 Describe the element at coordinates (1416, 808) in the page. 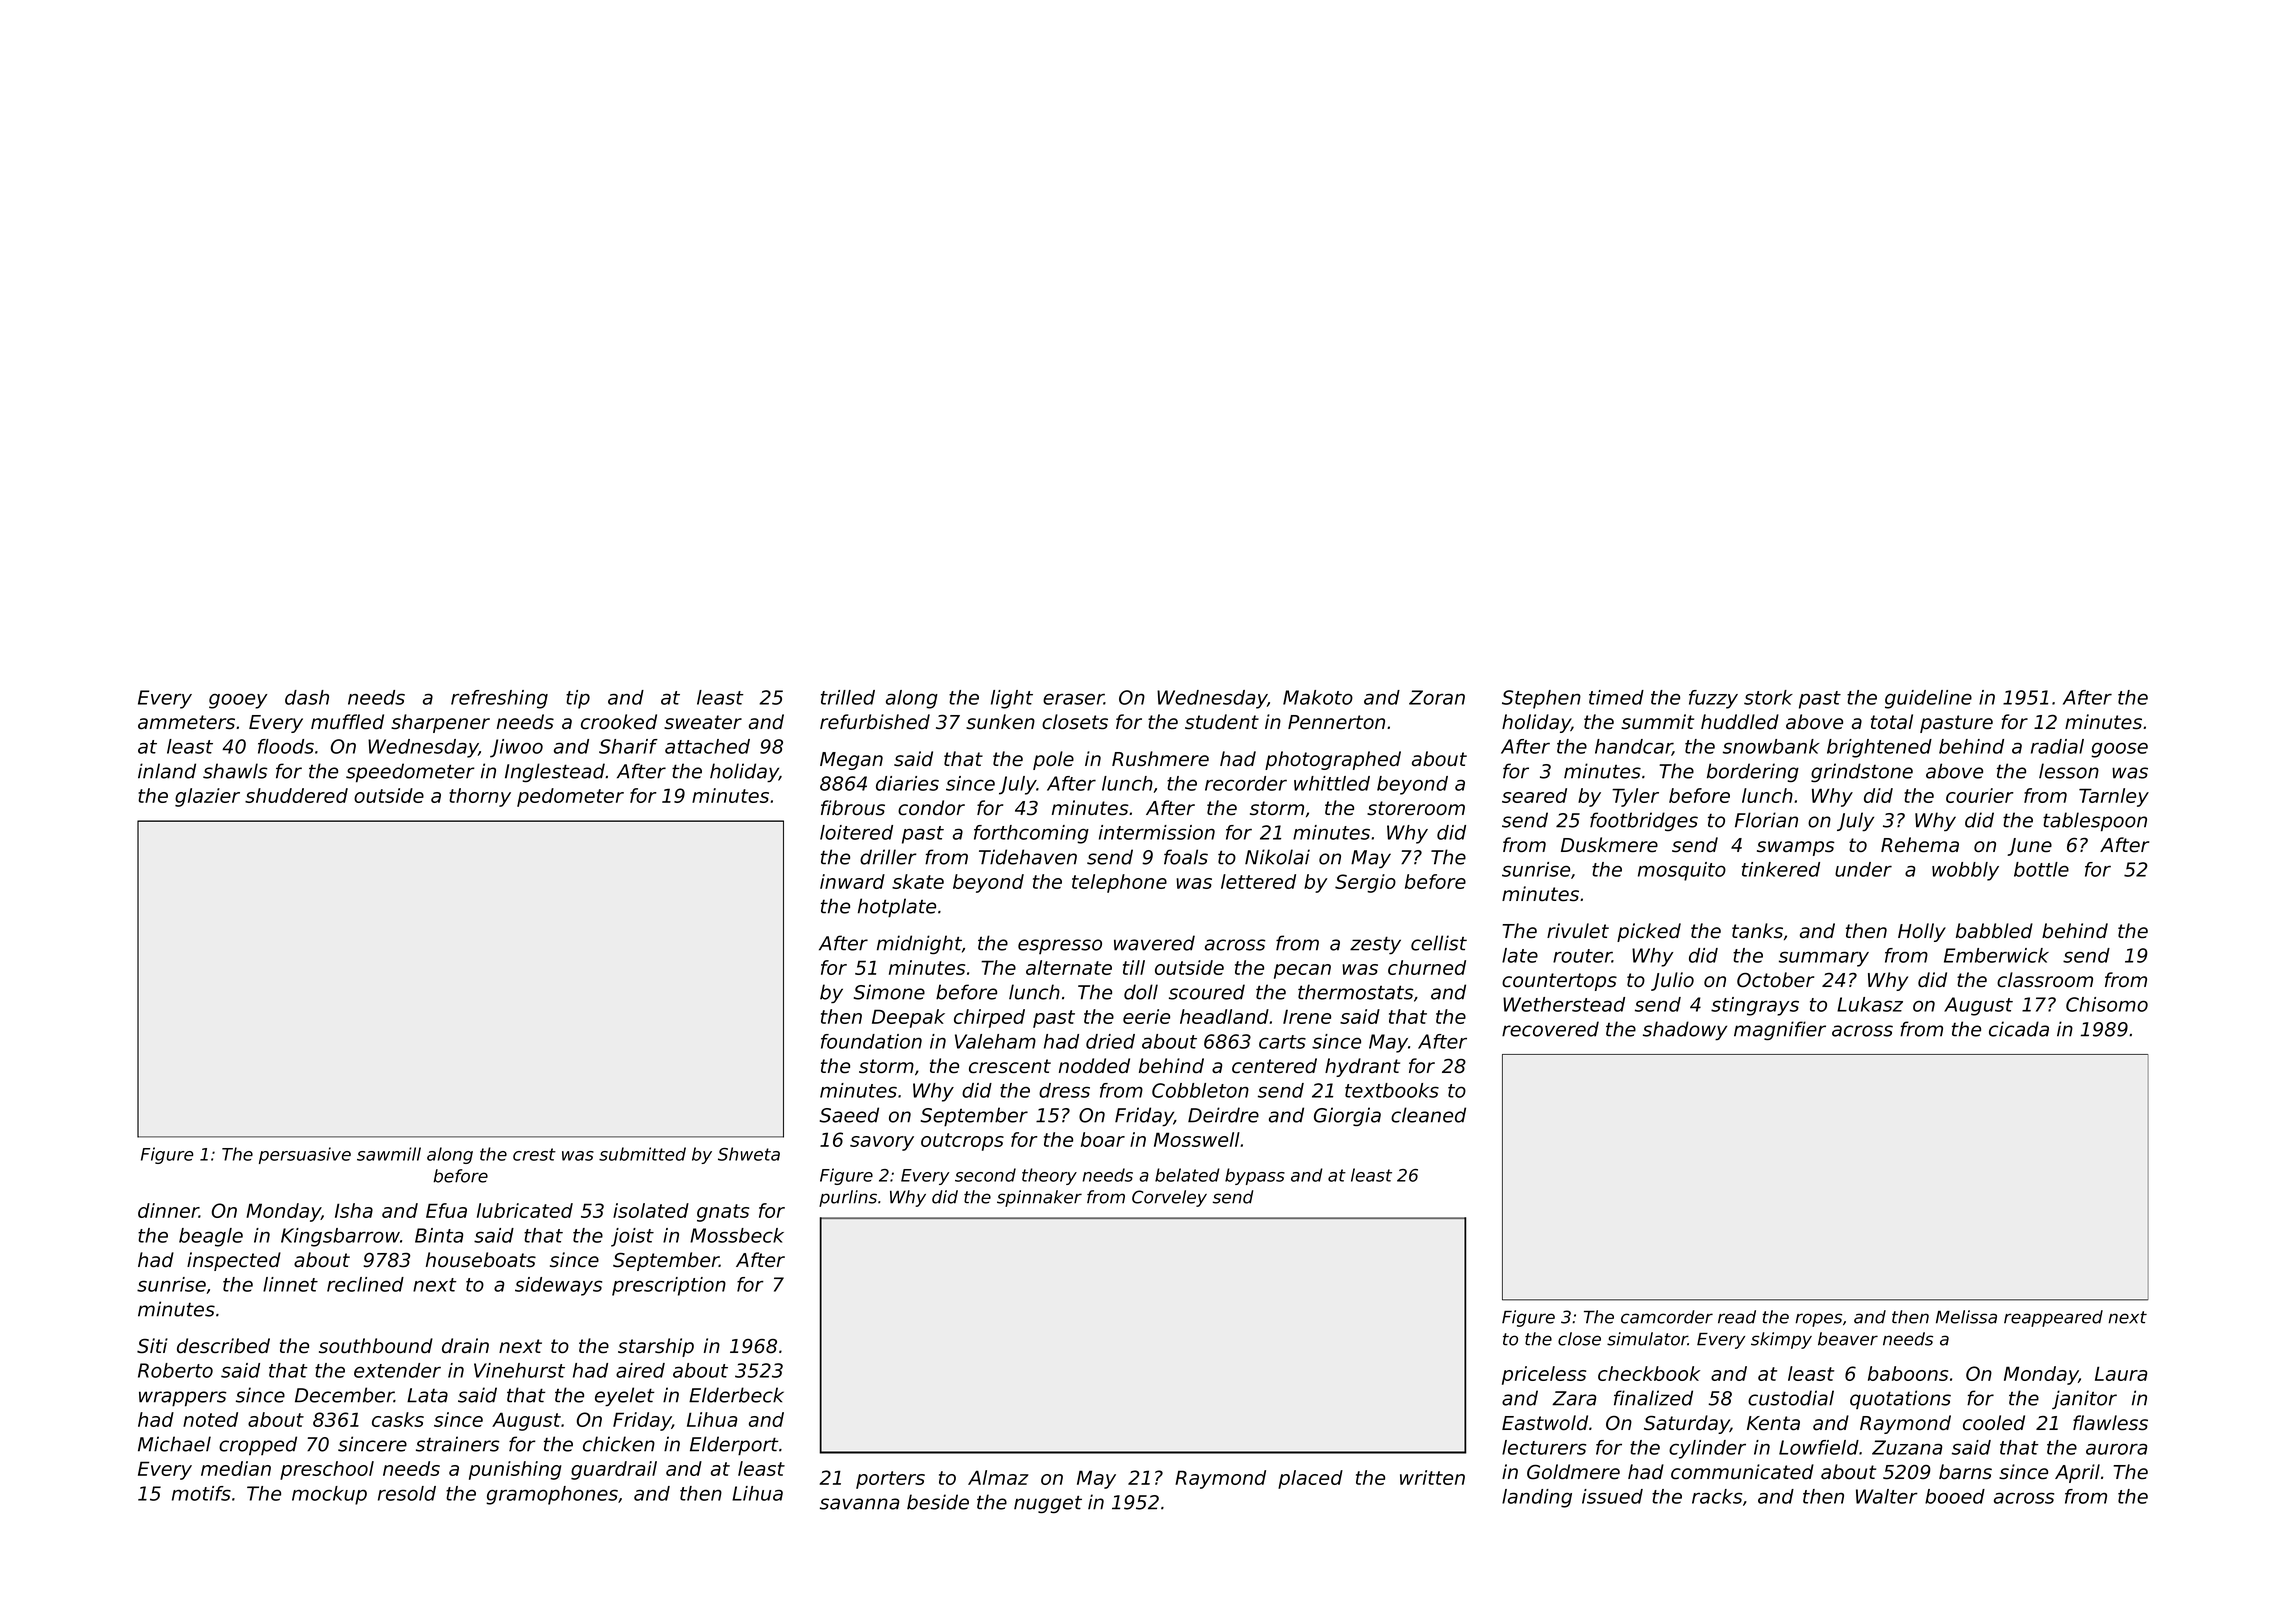

I see `storeroom` at that location.
